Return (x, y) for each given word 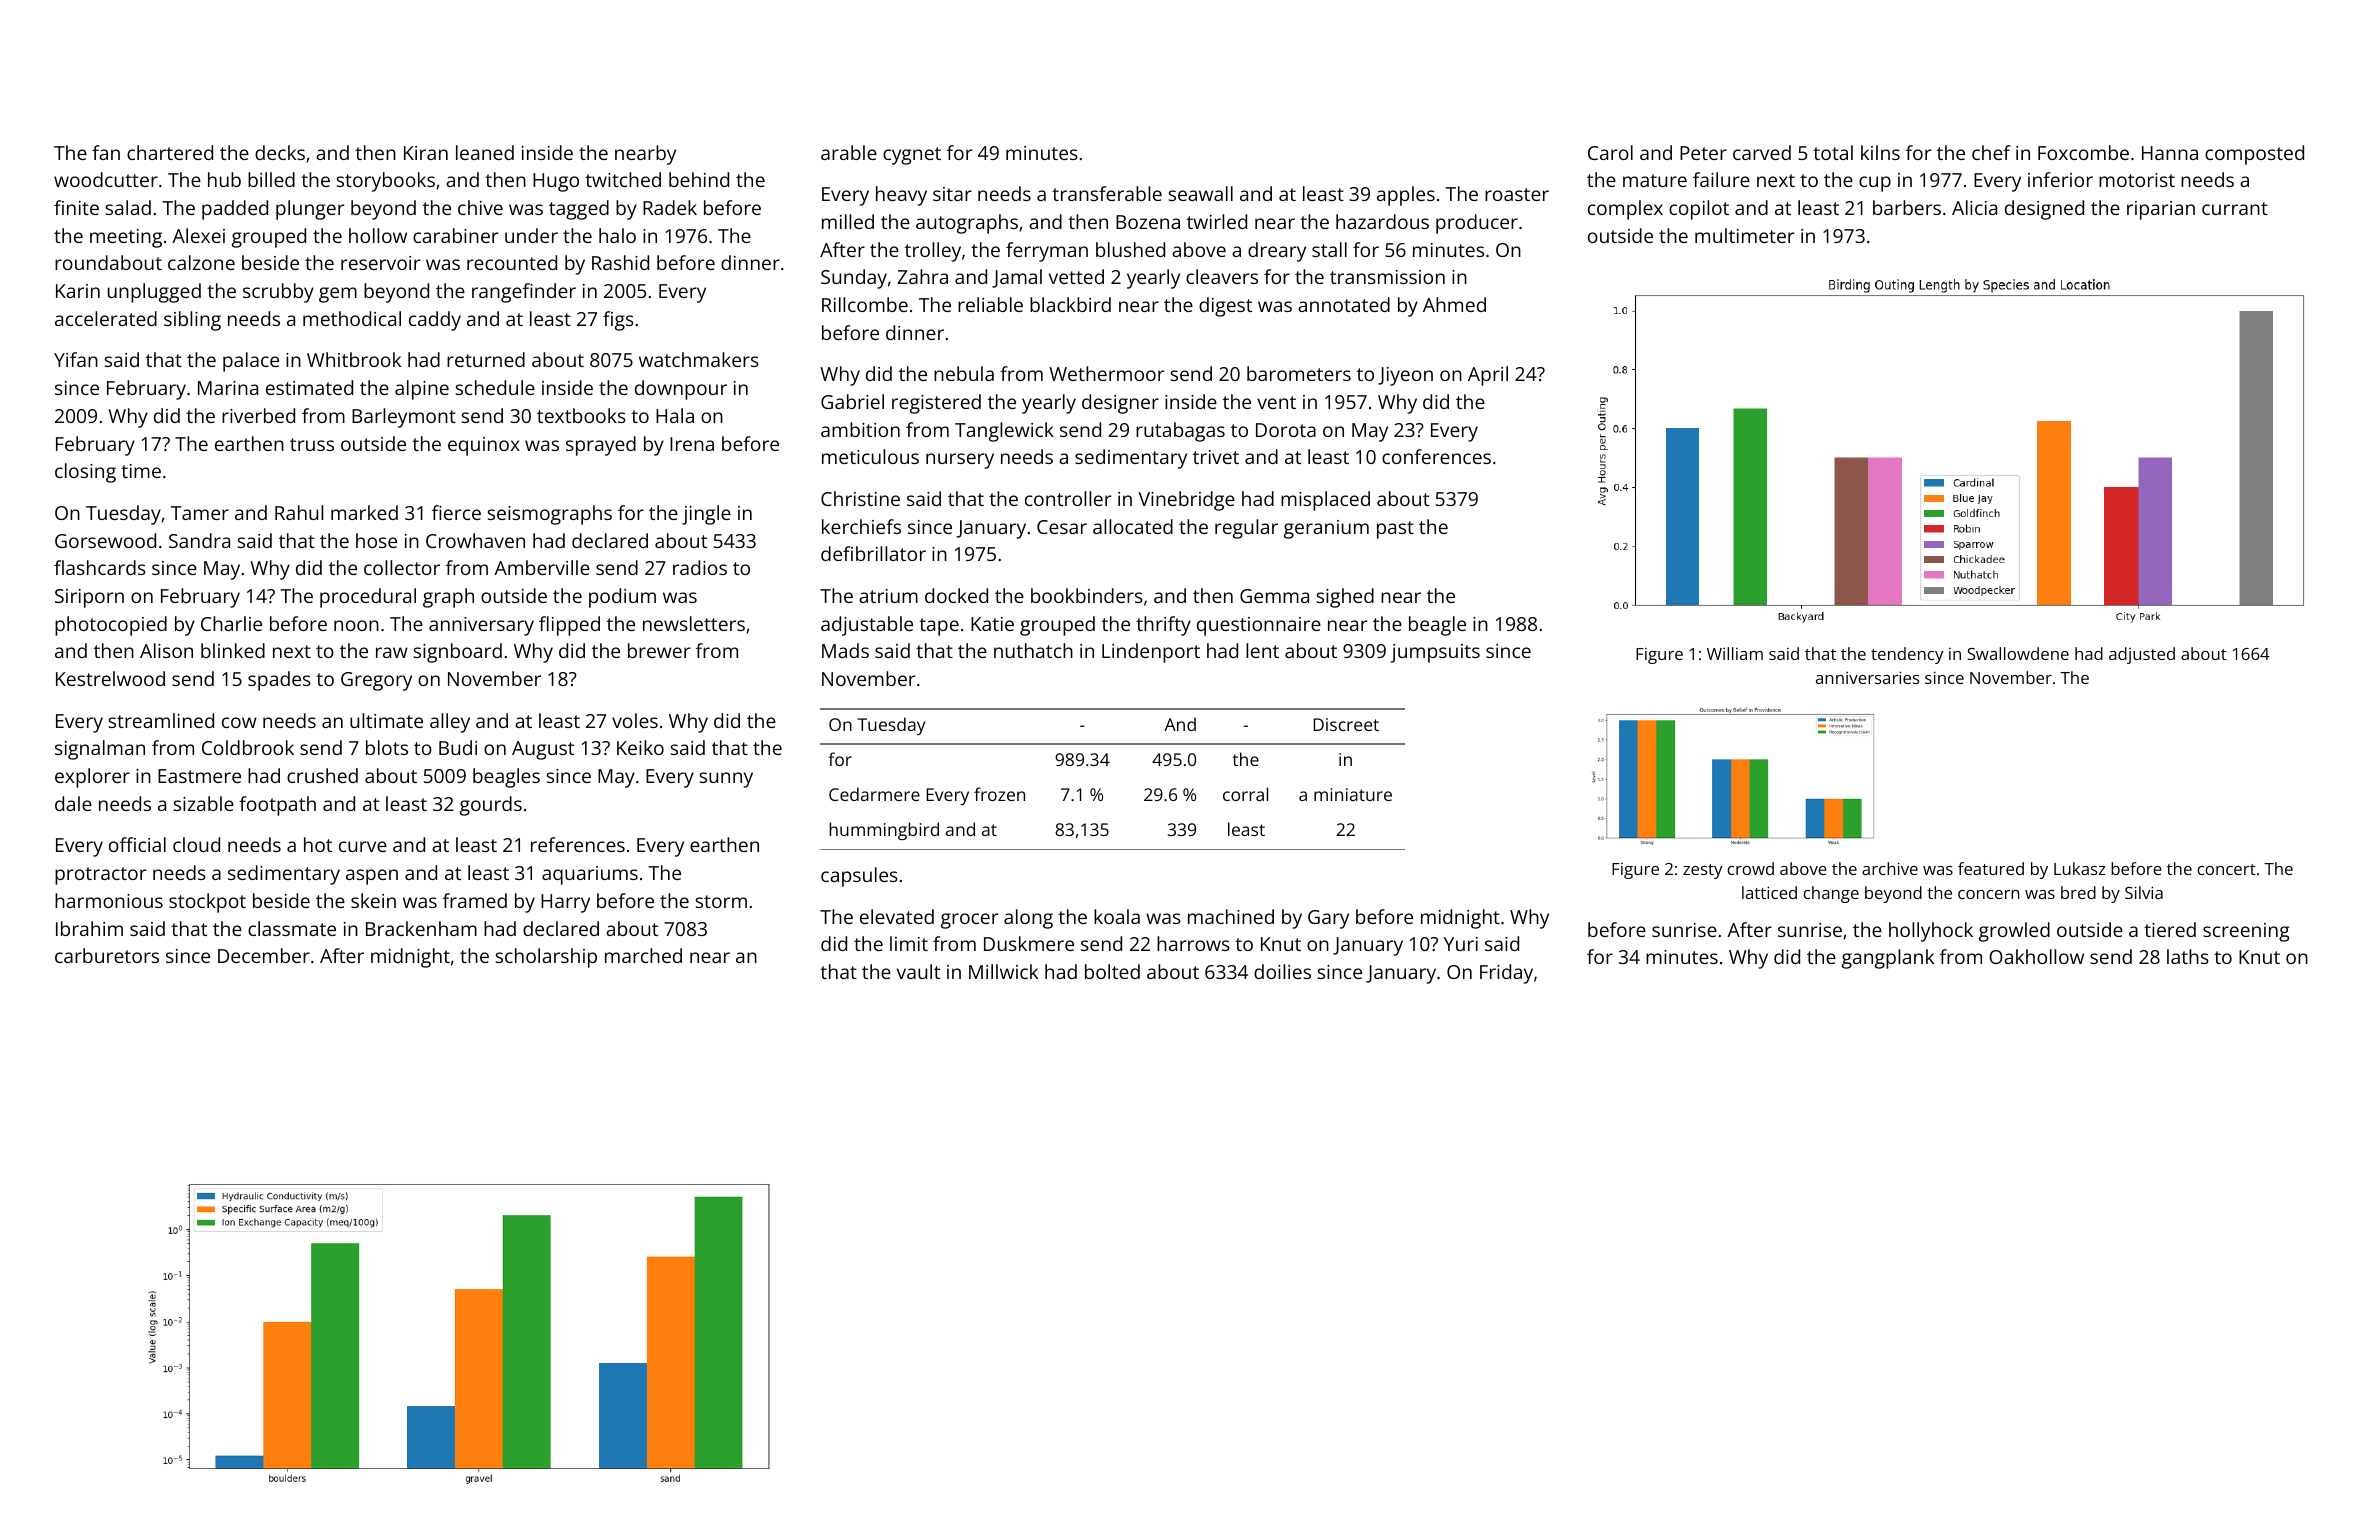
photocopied (111, 626)
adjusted (2142, 655)
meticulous (870, 456)
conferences (1436, 456)
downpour (681, 390)
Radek (670, 207)
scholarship (546, 958)
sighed (1345, 598)
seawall (1201, 193)
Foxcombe (2083, 152)
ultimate (386, 720)
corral (1245, 794)
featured (1991, 868)
